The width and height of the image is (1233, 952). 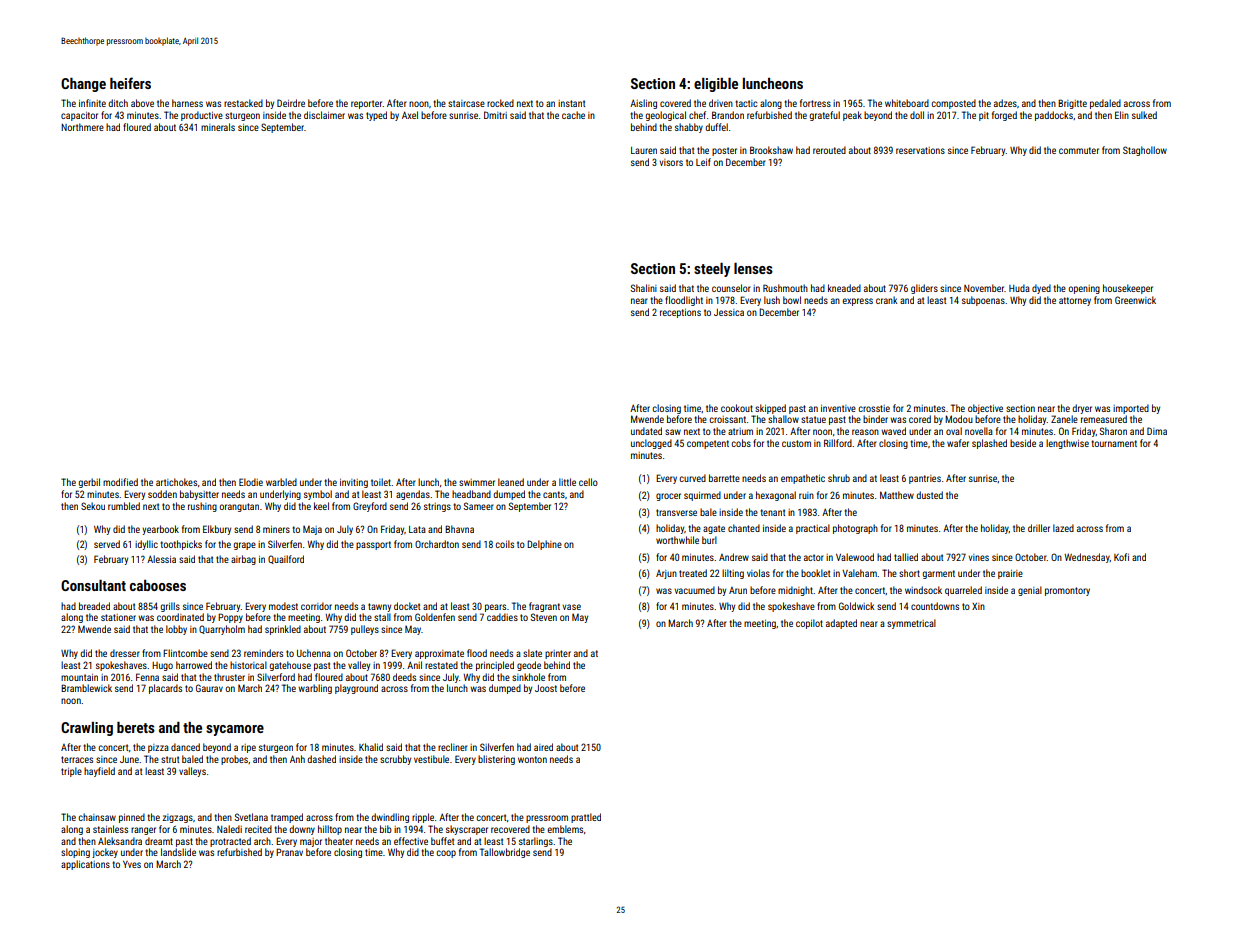 I want to click on Shalini, so click(x=644, y=288).
